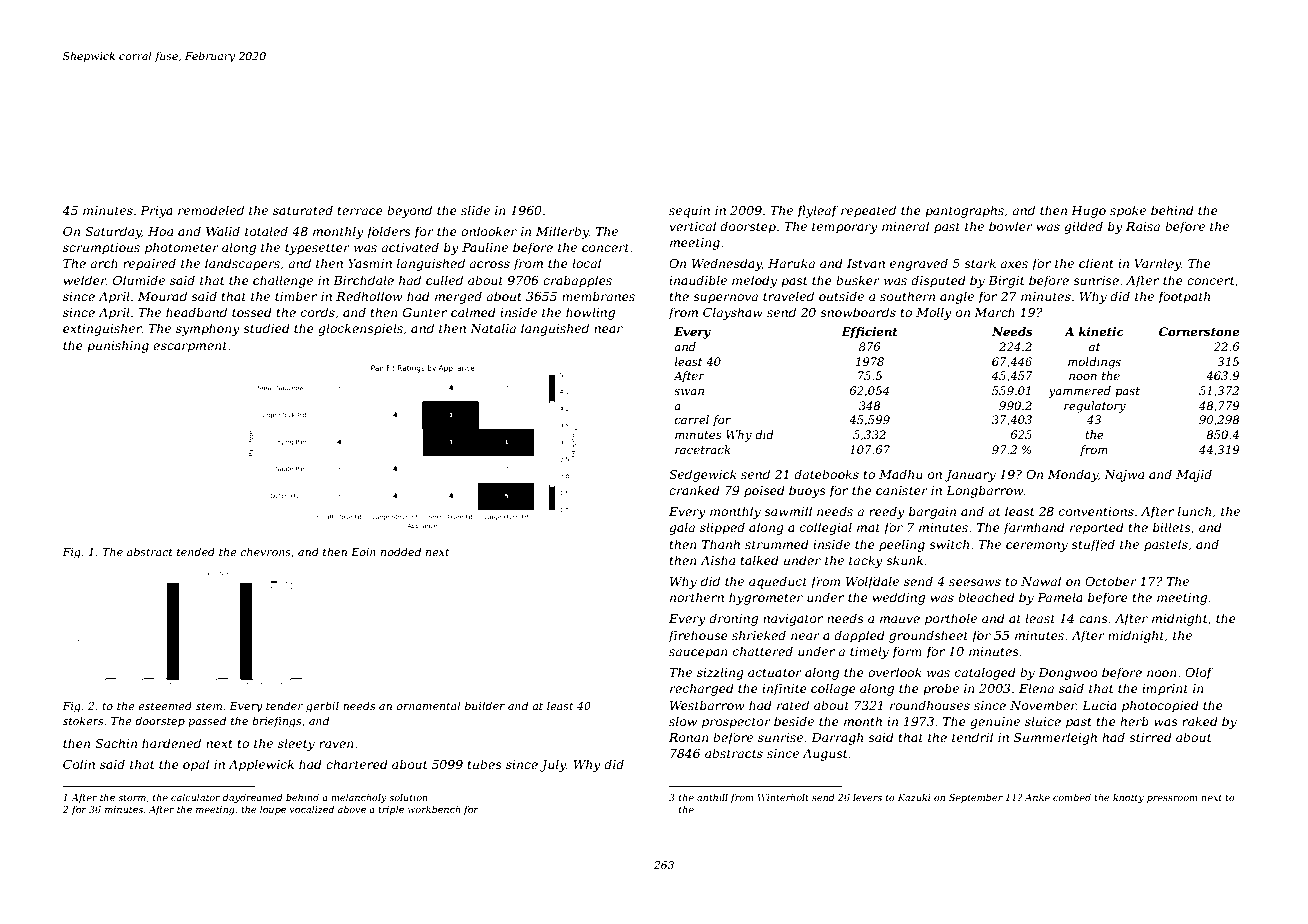  What do you see at coordinates (363, 552) in the document?
I see `Eoin` at bounding box center [363, 552].
